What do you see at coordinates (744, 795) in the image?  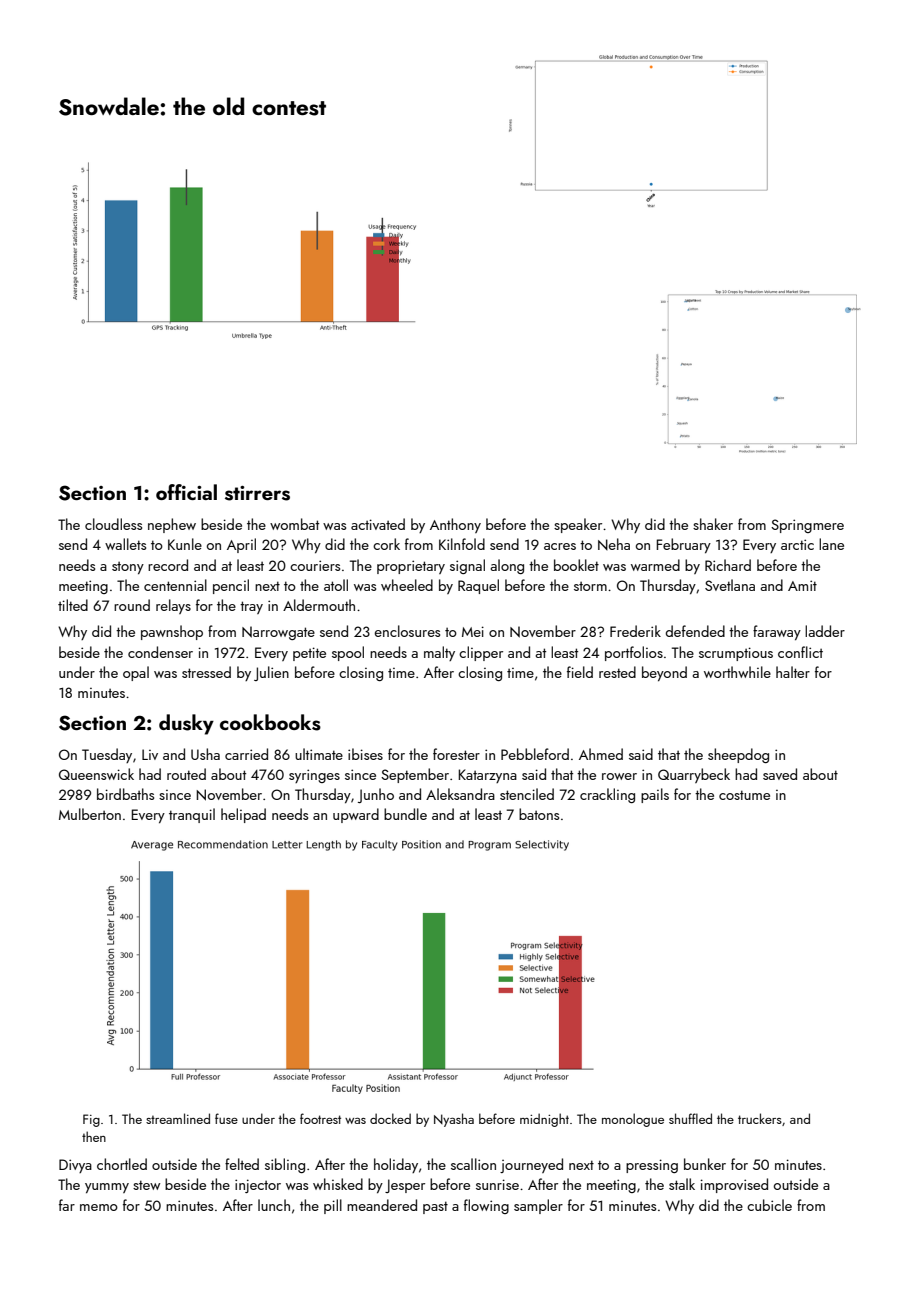 I see `costume` at bounding box center [744, 795].
